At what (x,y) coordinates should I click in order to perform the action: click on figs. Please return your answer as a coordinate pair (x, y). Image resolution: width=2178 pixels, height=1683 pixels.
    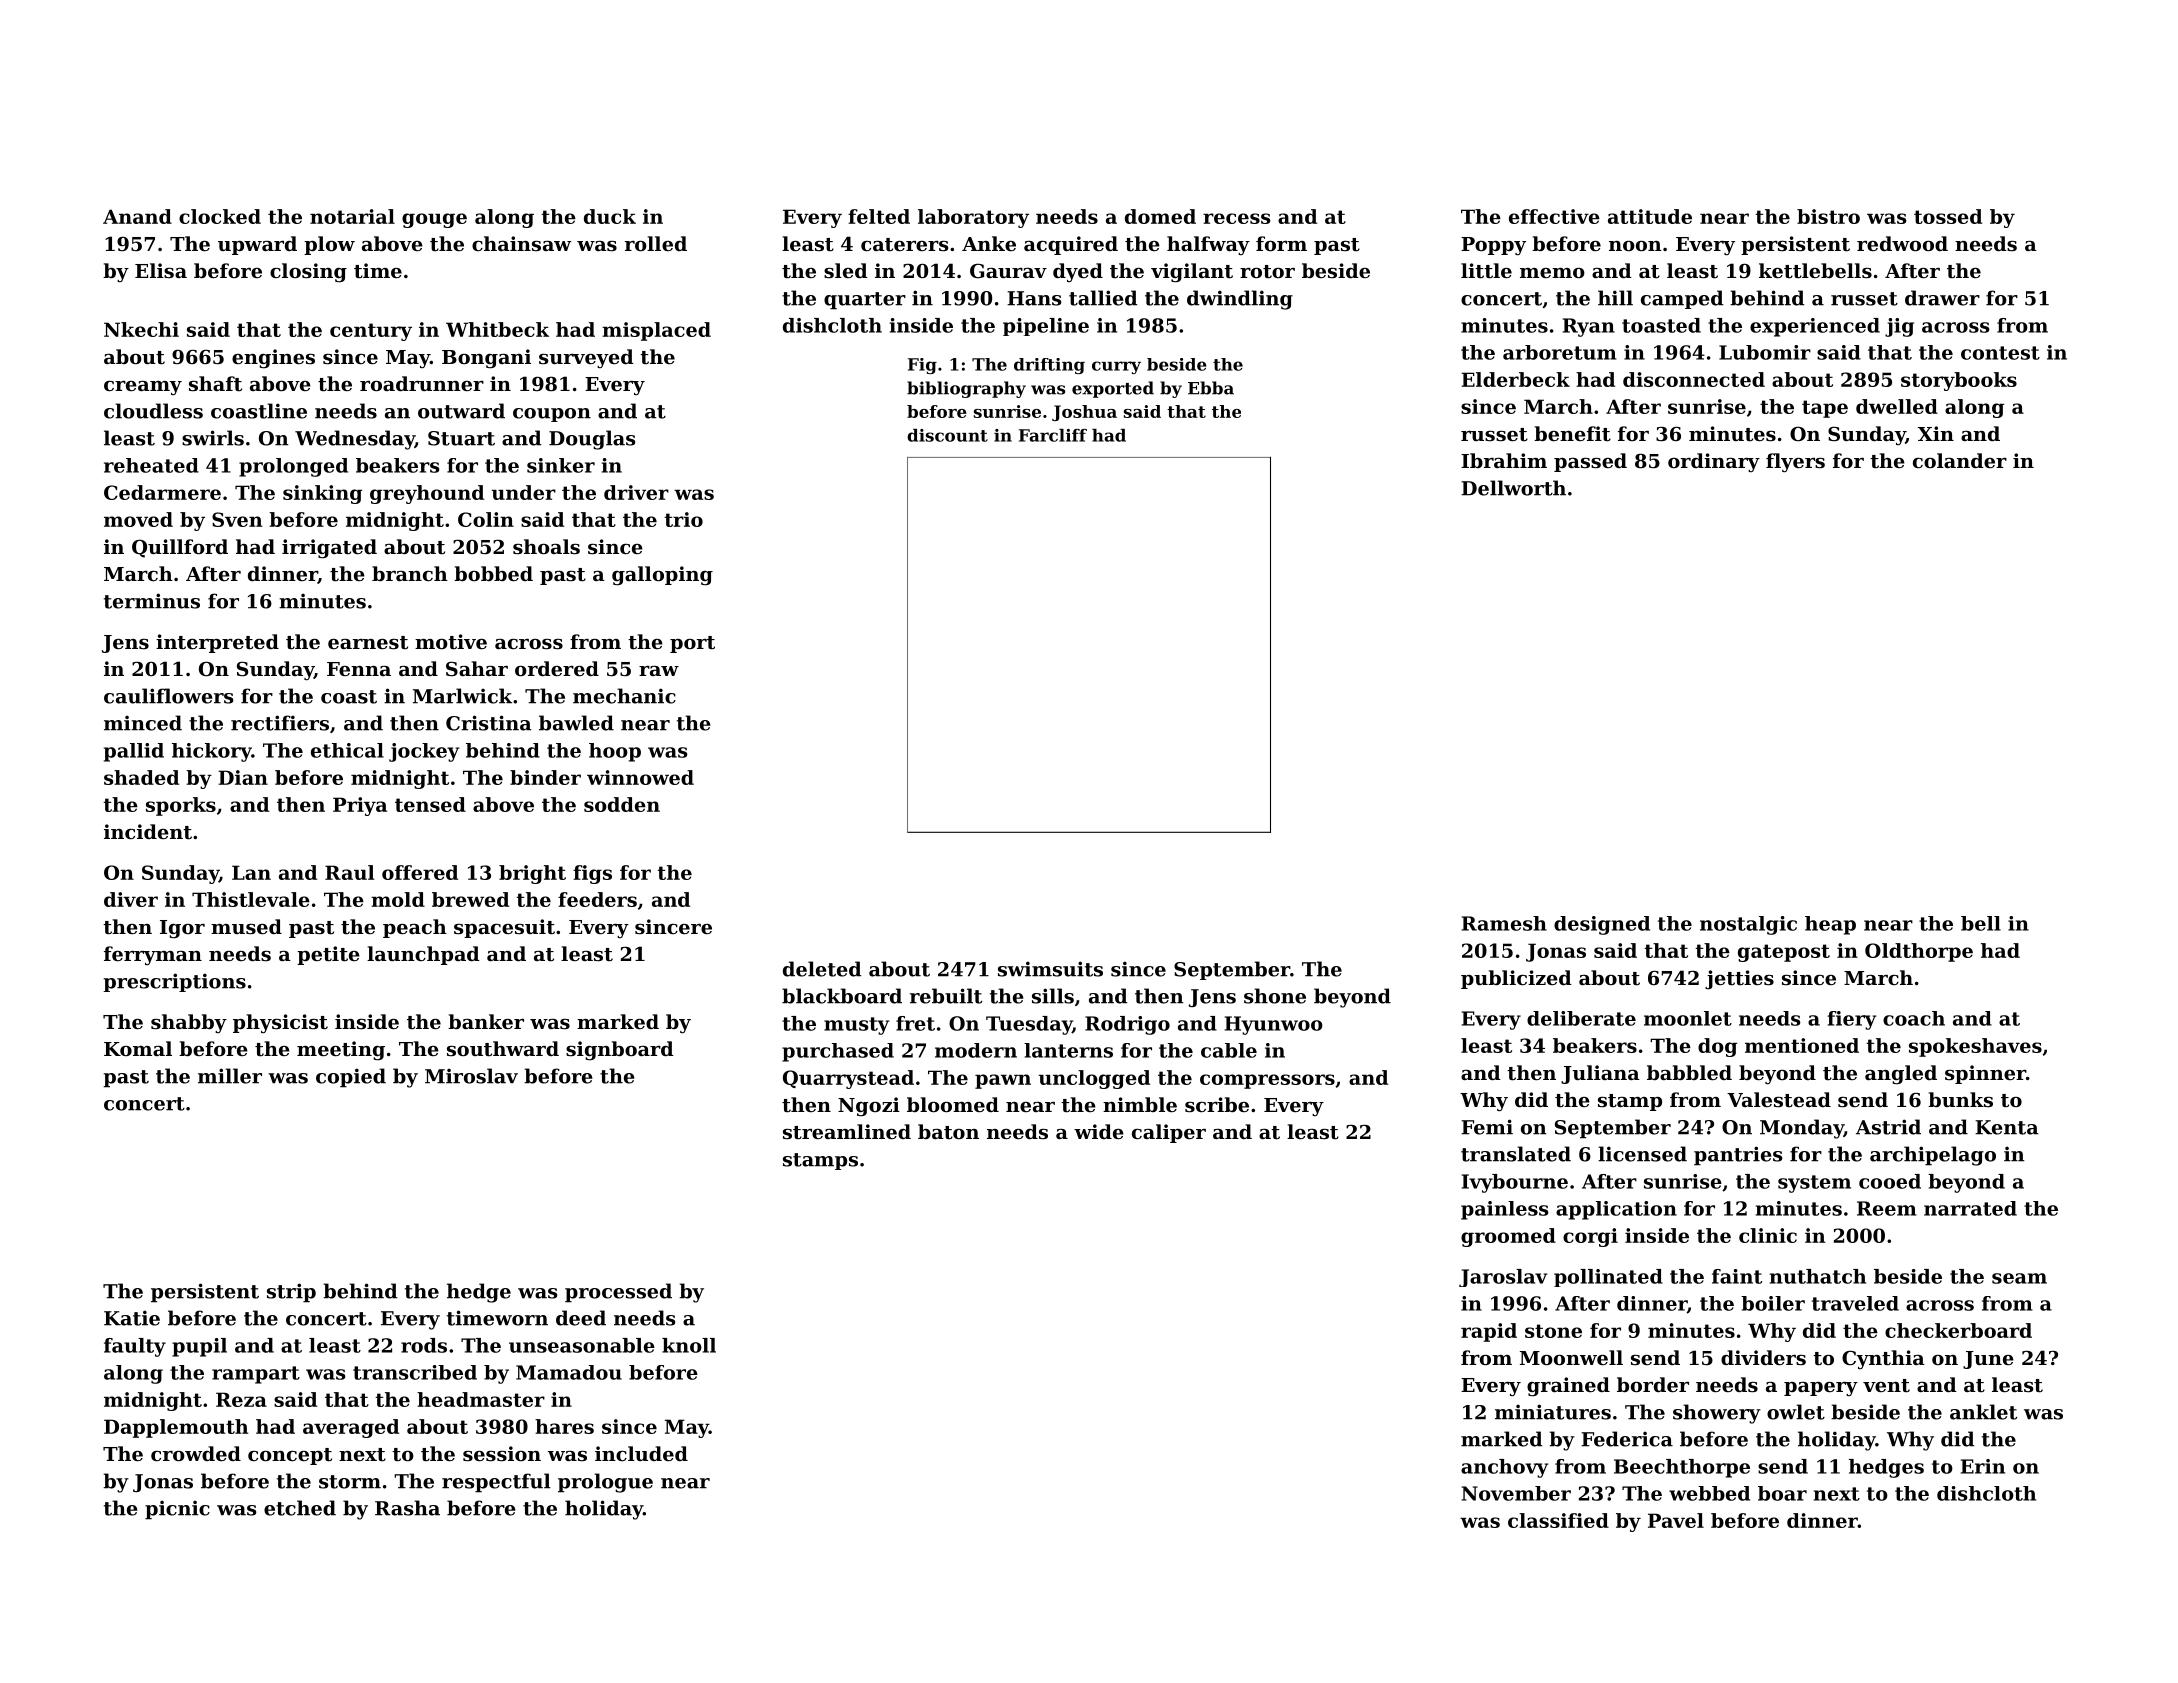
    Looking at the image, I should click on (592, 874).
